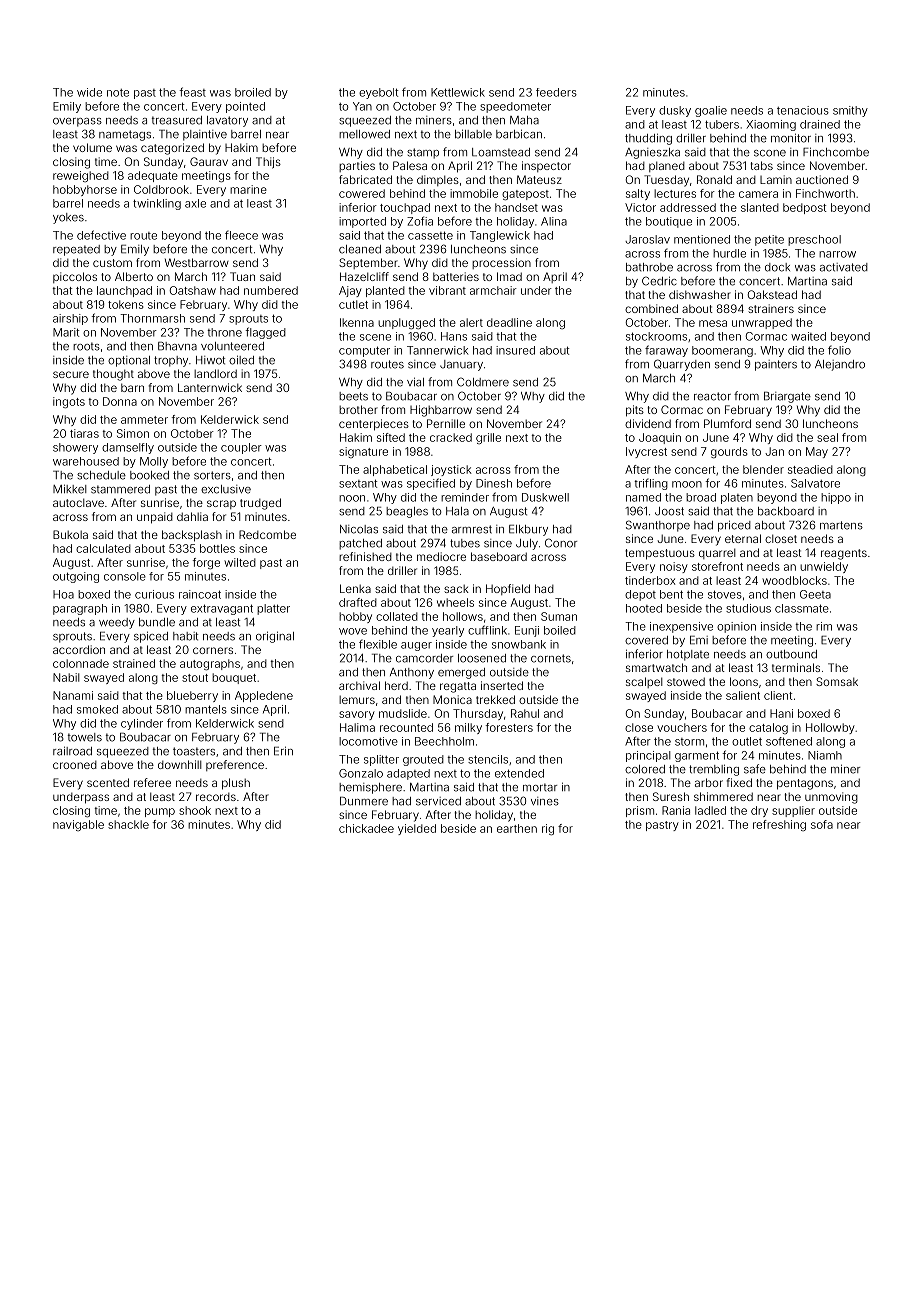 This screenshot has width=924, height=1308. Describe the element at coordinates (192, 92) in the screenshot. I see `feast` at that location.
